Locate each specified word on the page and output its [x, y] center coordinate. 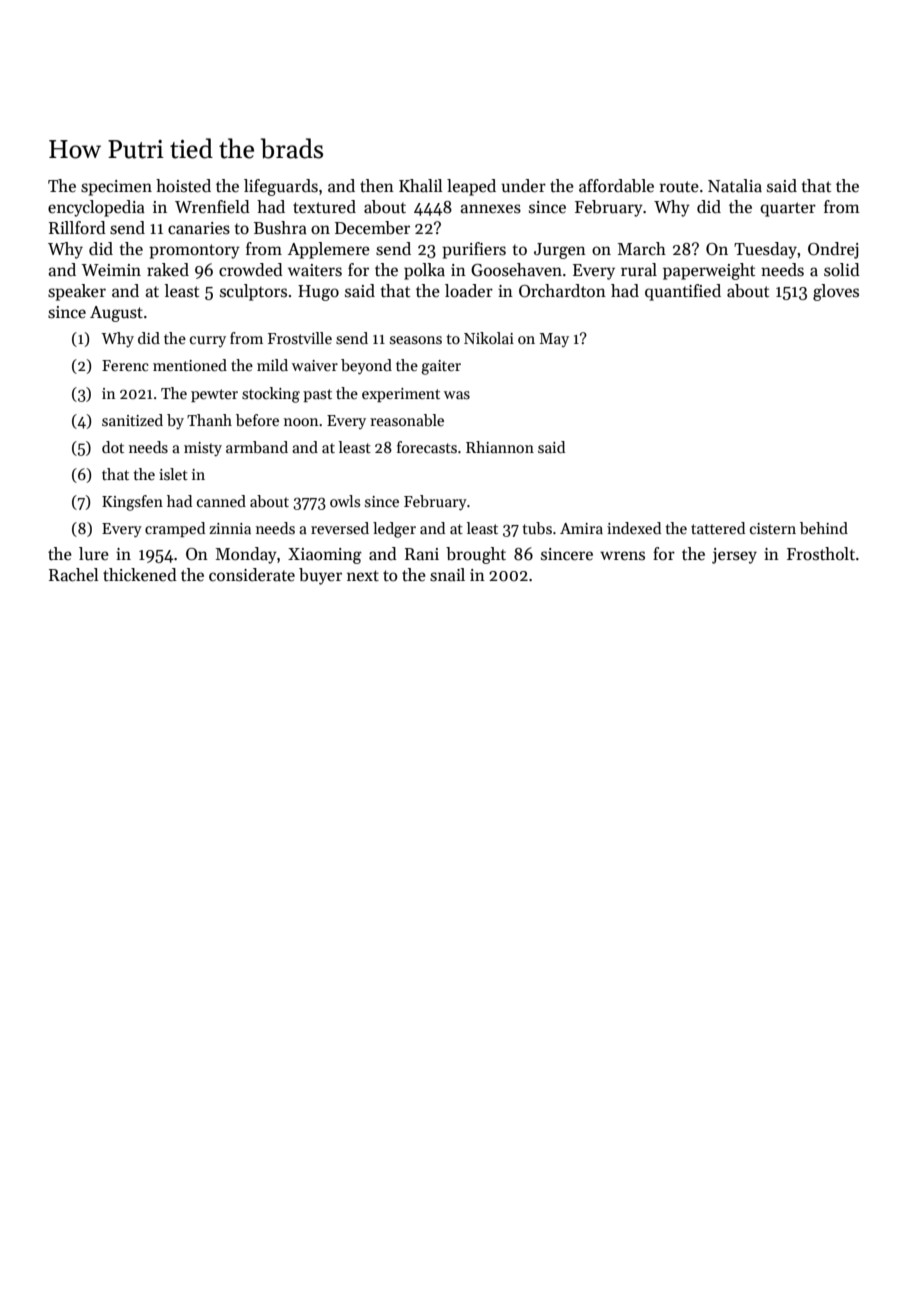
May [554, 340]
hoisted [183, 186]
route [679, 187]
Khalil [421, 185]
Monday [246, 555]
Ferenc [125, 365]
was [457, 395]
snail [447, 575]
